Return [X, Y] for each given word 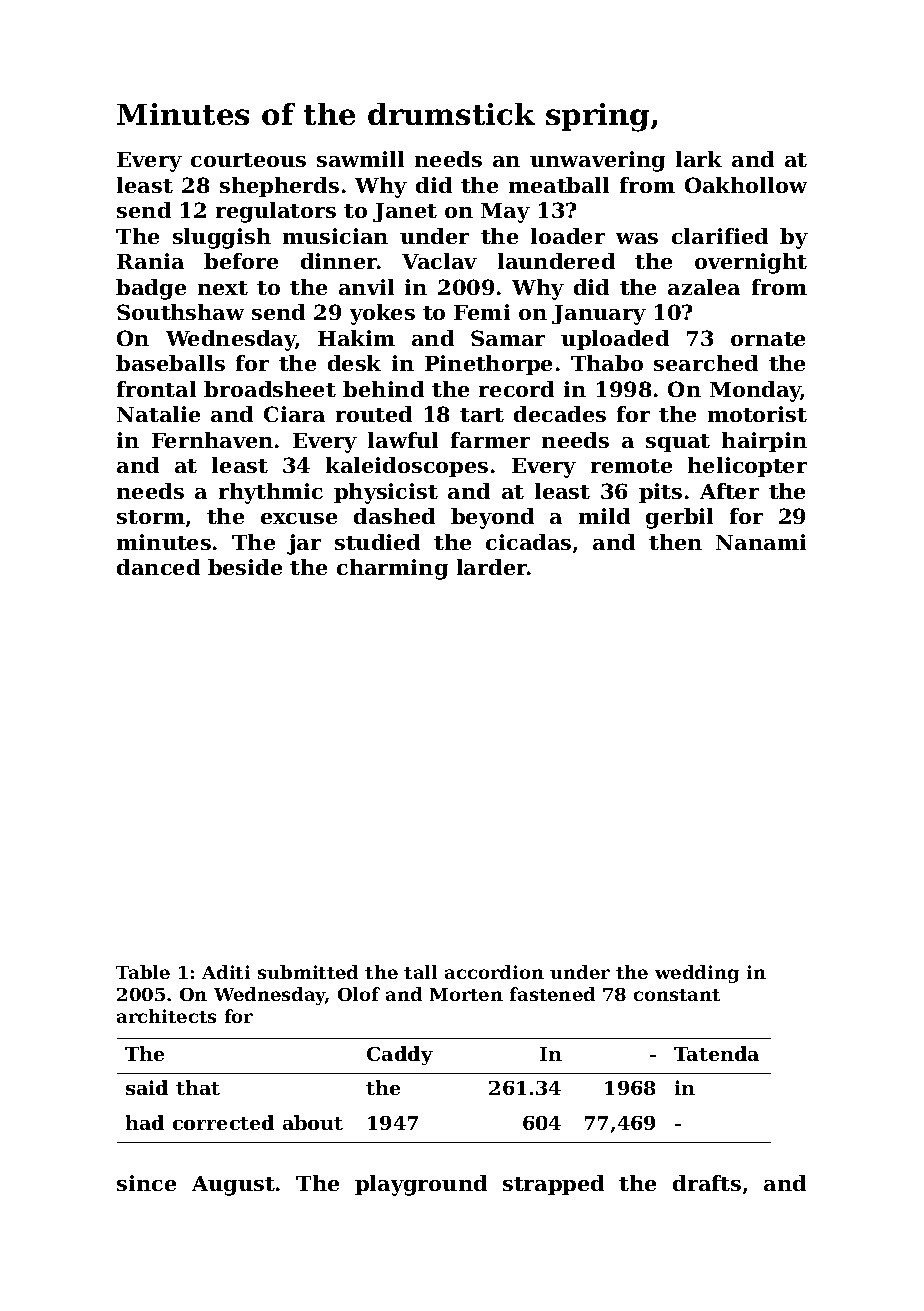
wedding [697, 974]
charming [392, 569]
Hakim [356, 338]
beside [245, 567]
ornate [768, 339]
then [675, 542]
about [313, 1122]
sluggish [222, 238]
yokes [382, 314]
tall [420, 972]
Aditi [226, 972]
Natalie [158, 414]
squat [678, 443]
